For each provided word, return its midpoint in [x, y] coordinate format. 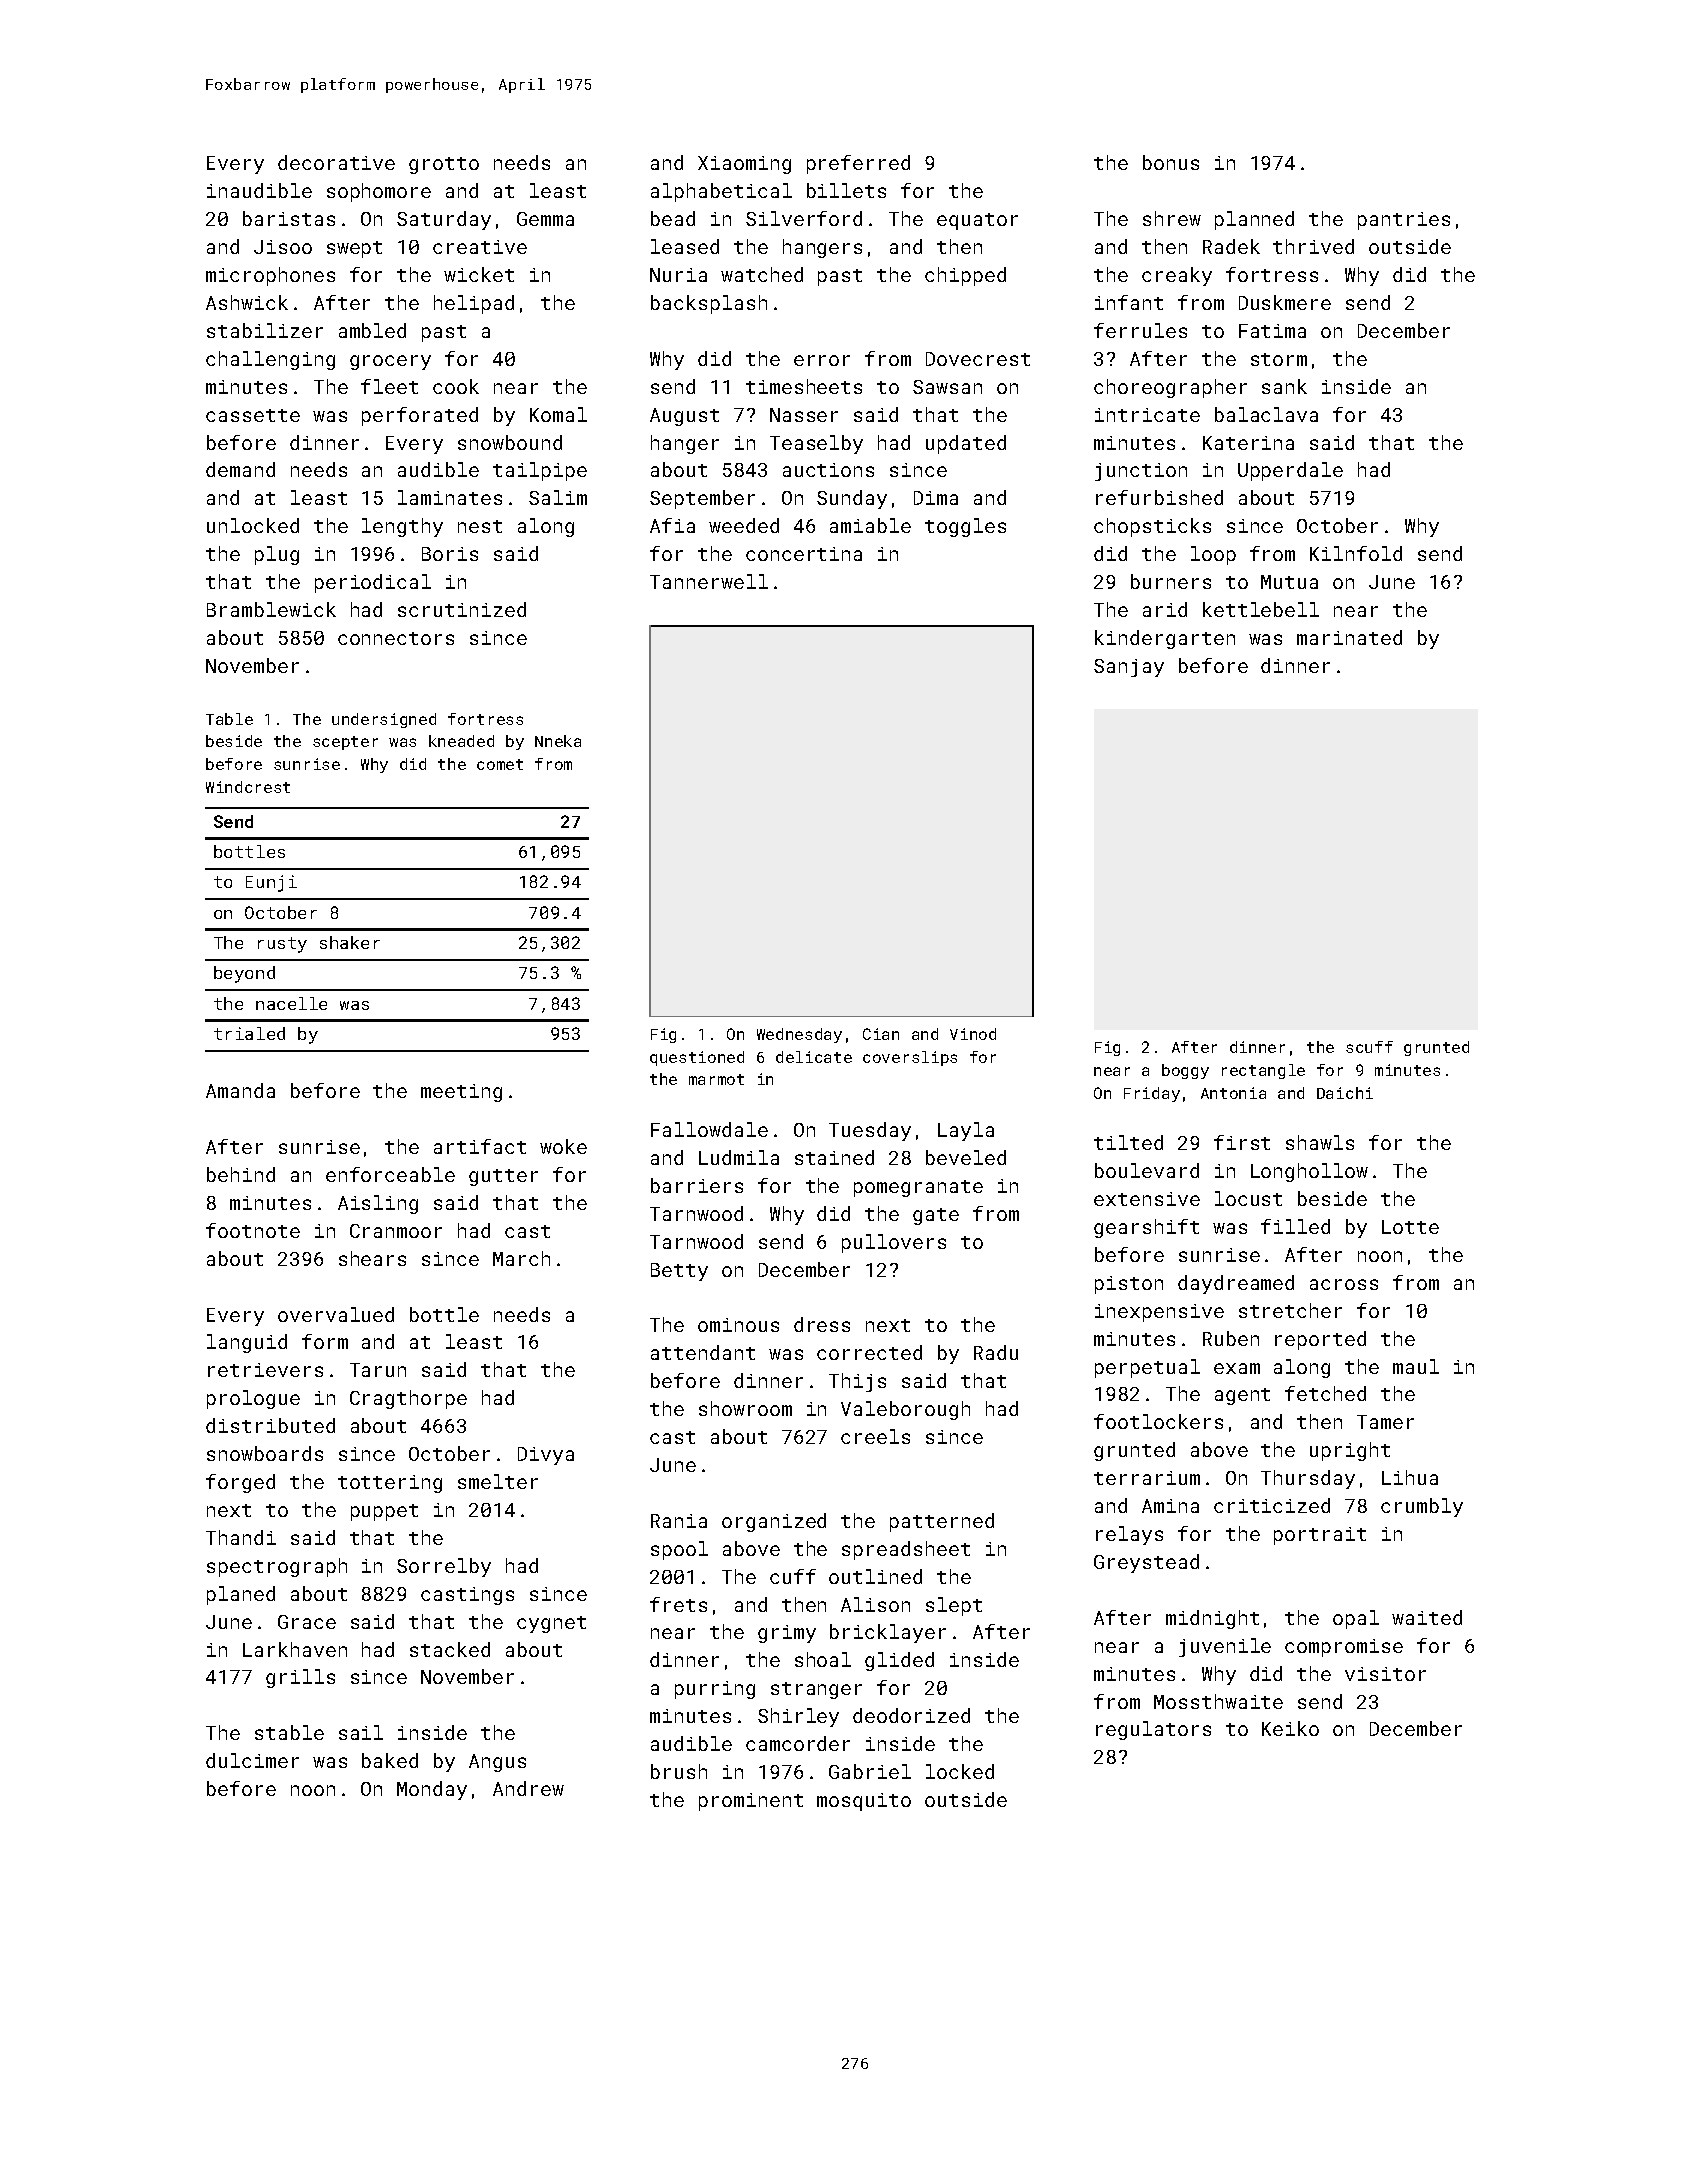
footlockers [1158, 1421]
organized [774, 1522]
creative [480, 247]
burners [1171, 581]
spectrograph [277, 1567]
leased [685, 246]
